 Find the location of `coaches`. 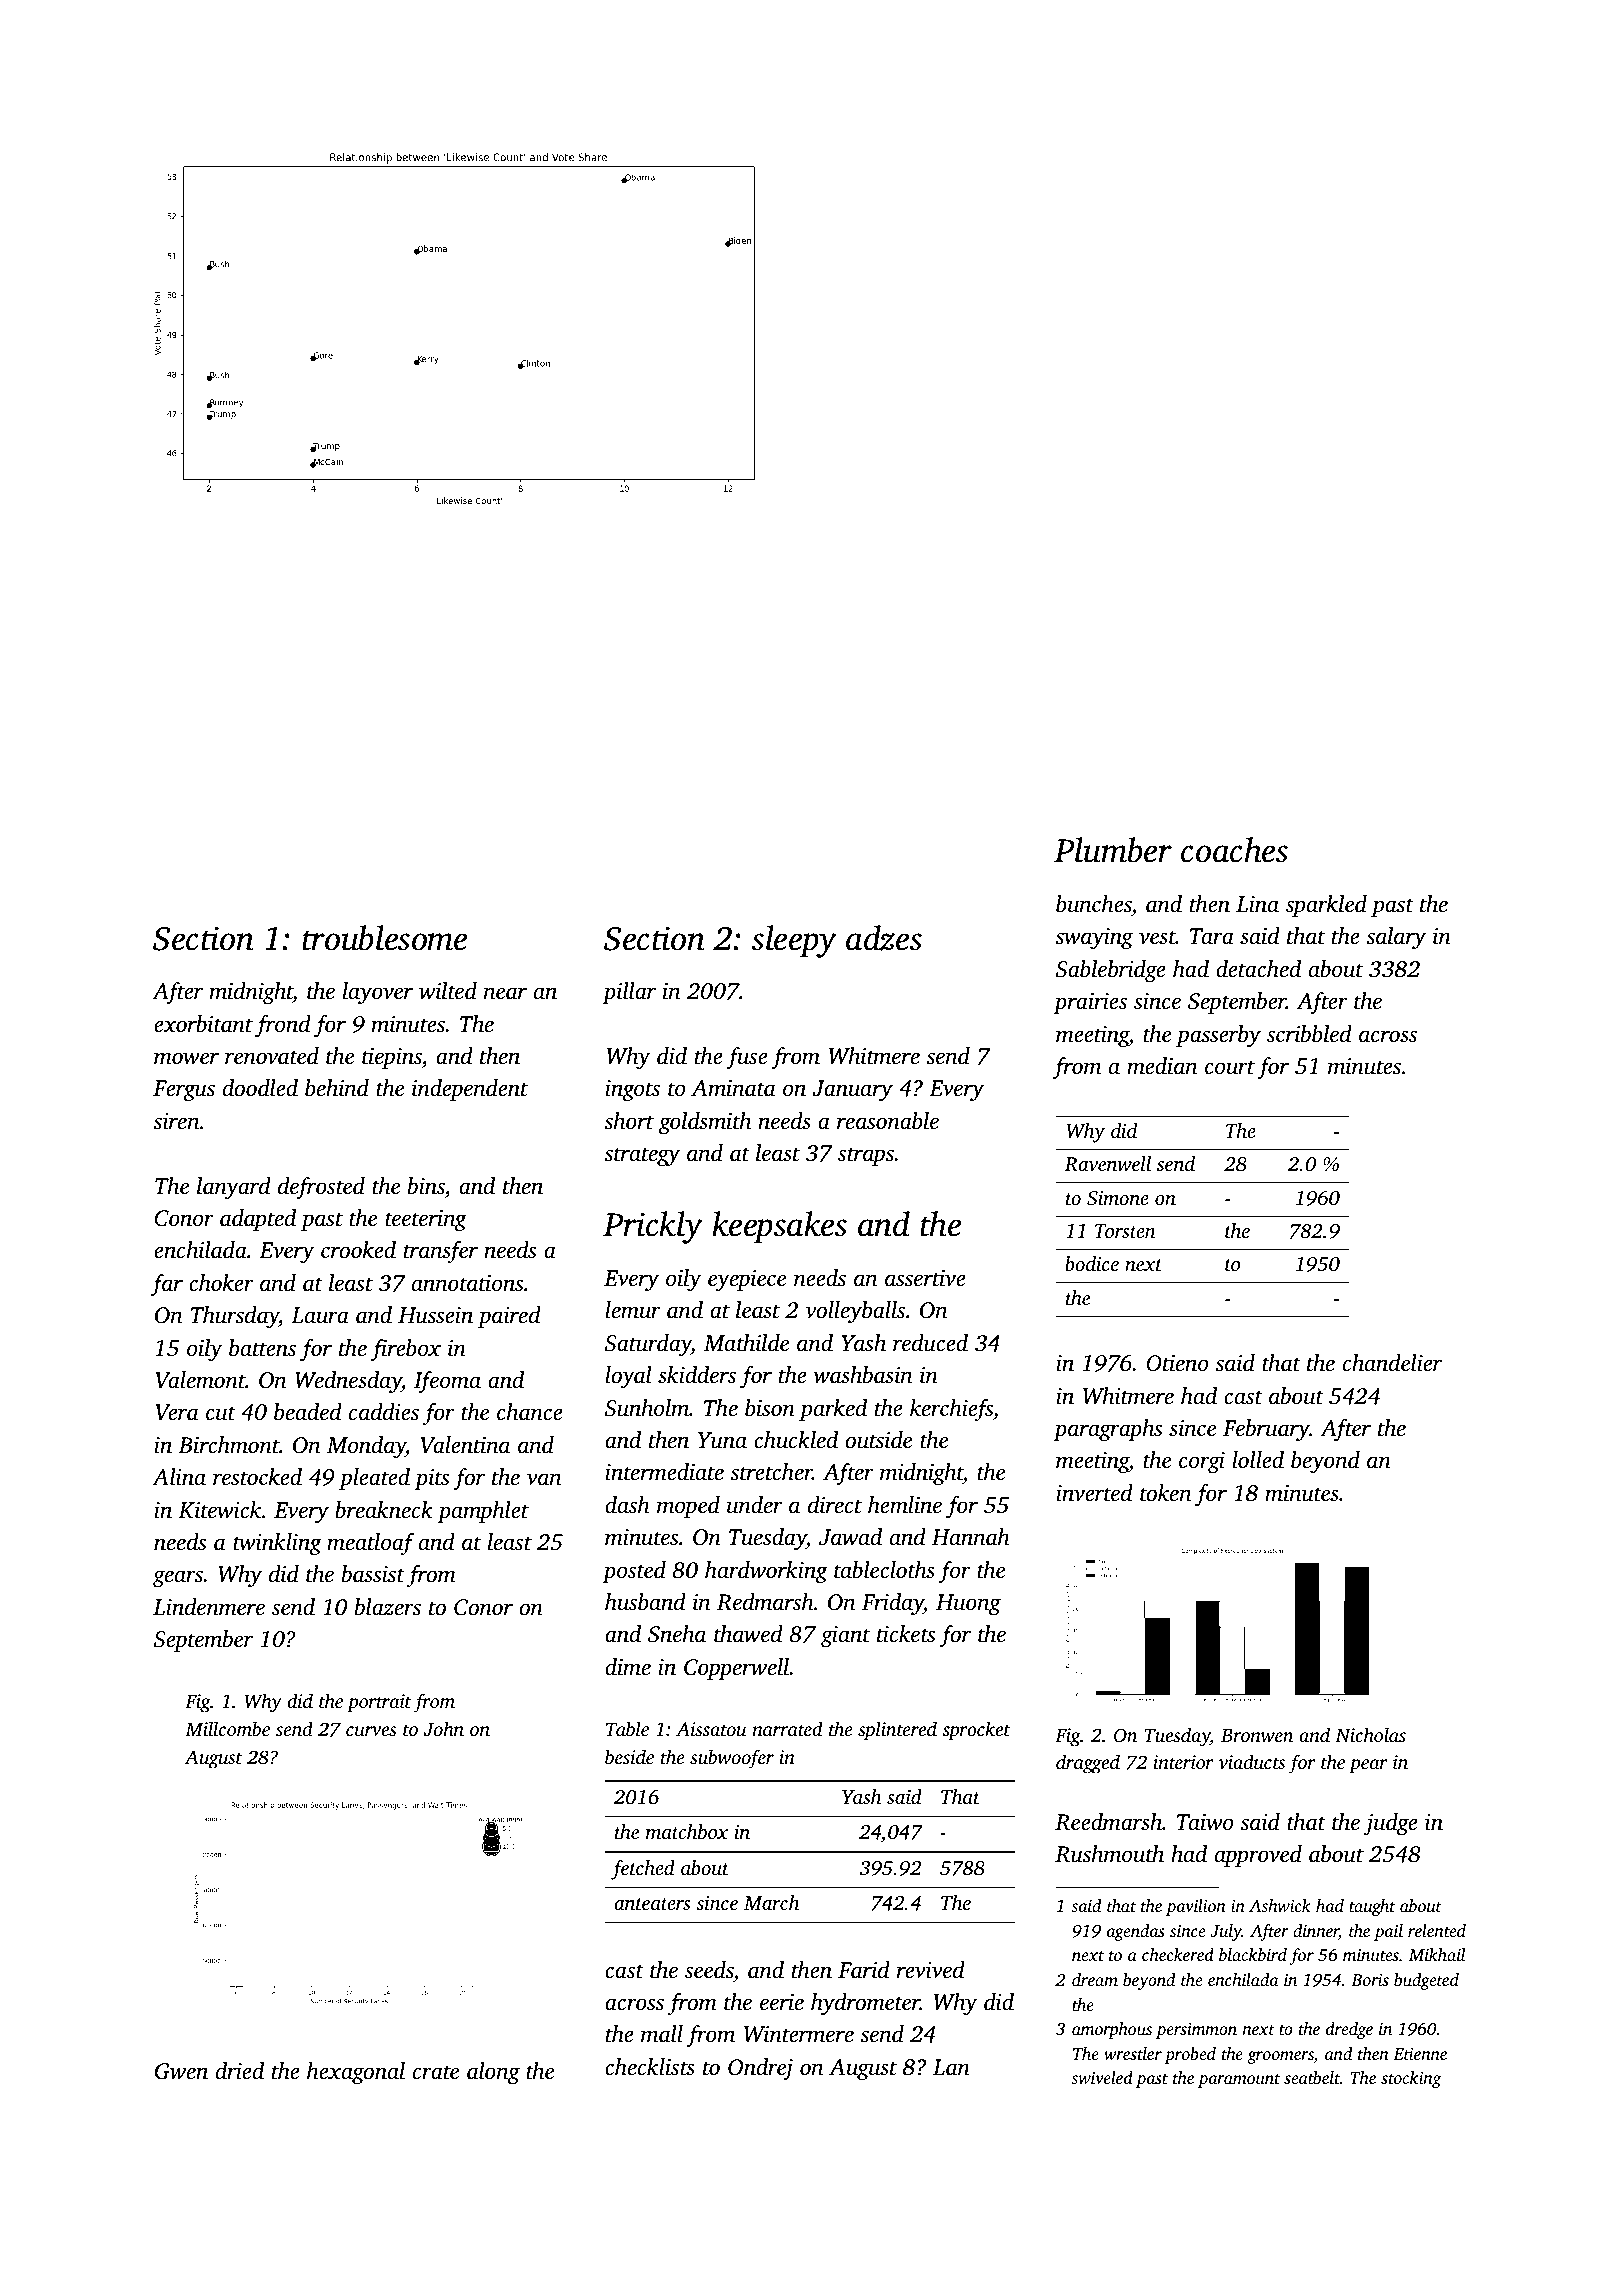

coaches is located at coordinates (1234, 850).
